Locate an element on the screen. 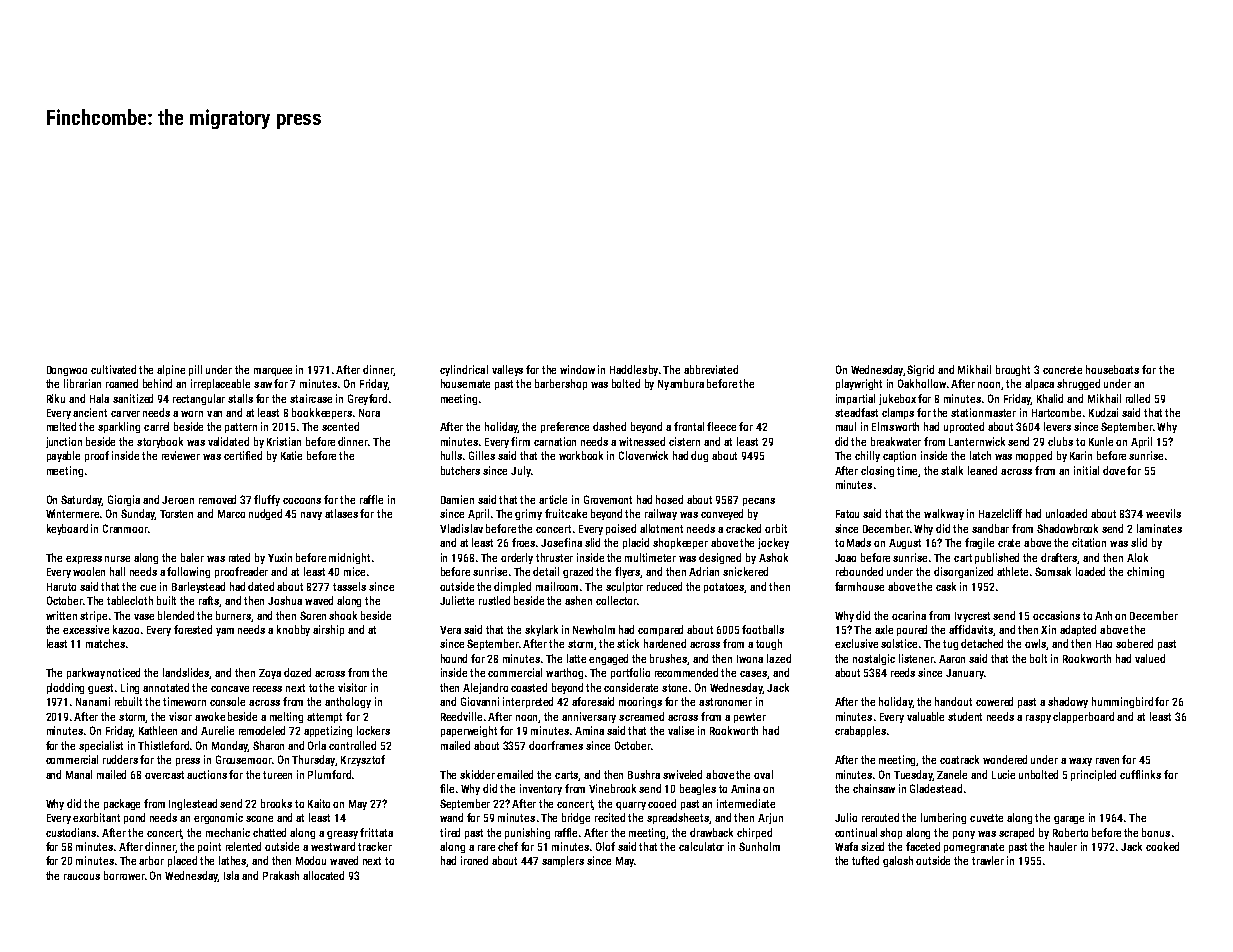 The image size is (1233, 952). shadowy is located at coordinates (1068, 702).
